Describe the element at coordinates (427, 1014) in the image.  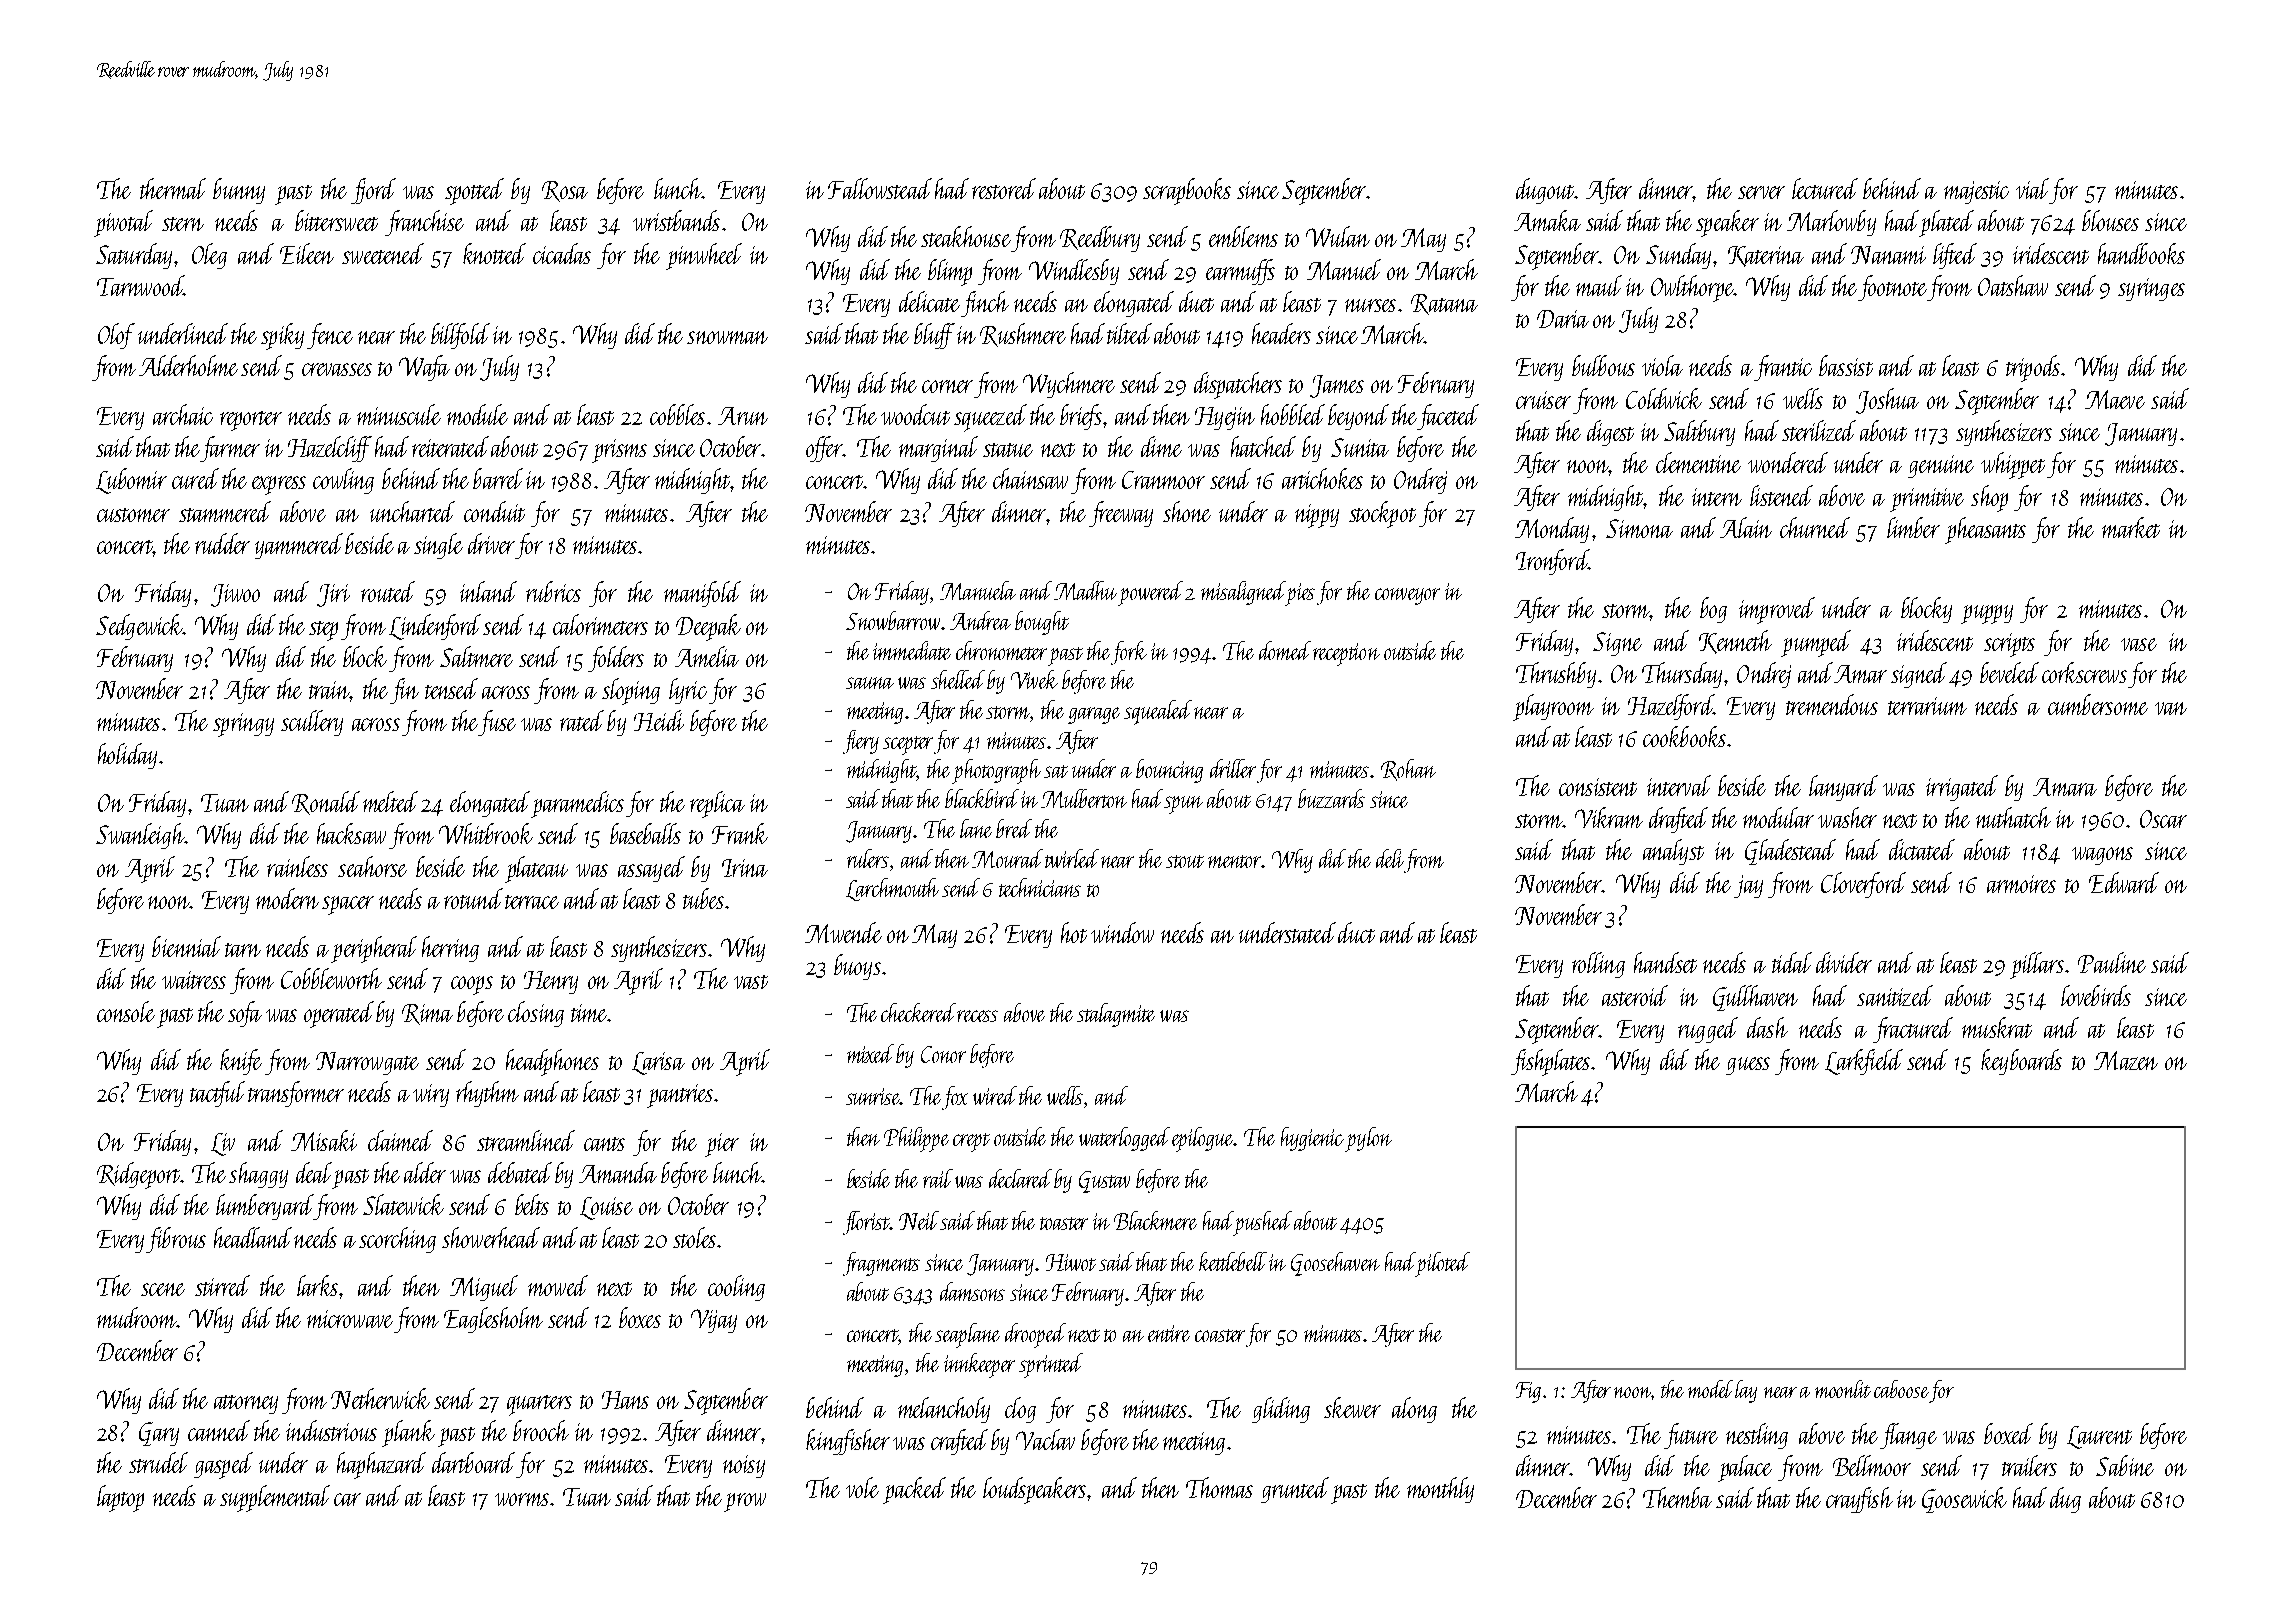
I see `Rima` at that location.
